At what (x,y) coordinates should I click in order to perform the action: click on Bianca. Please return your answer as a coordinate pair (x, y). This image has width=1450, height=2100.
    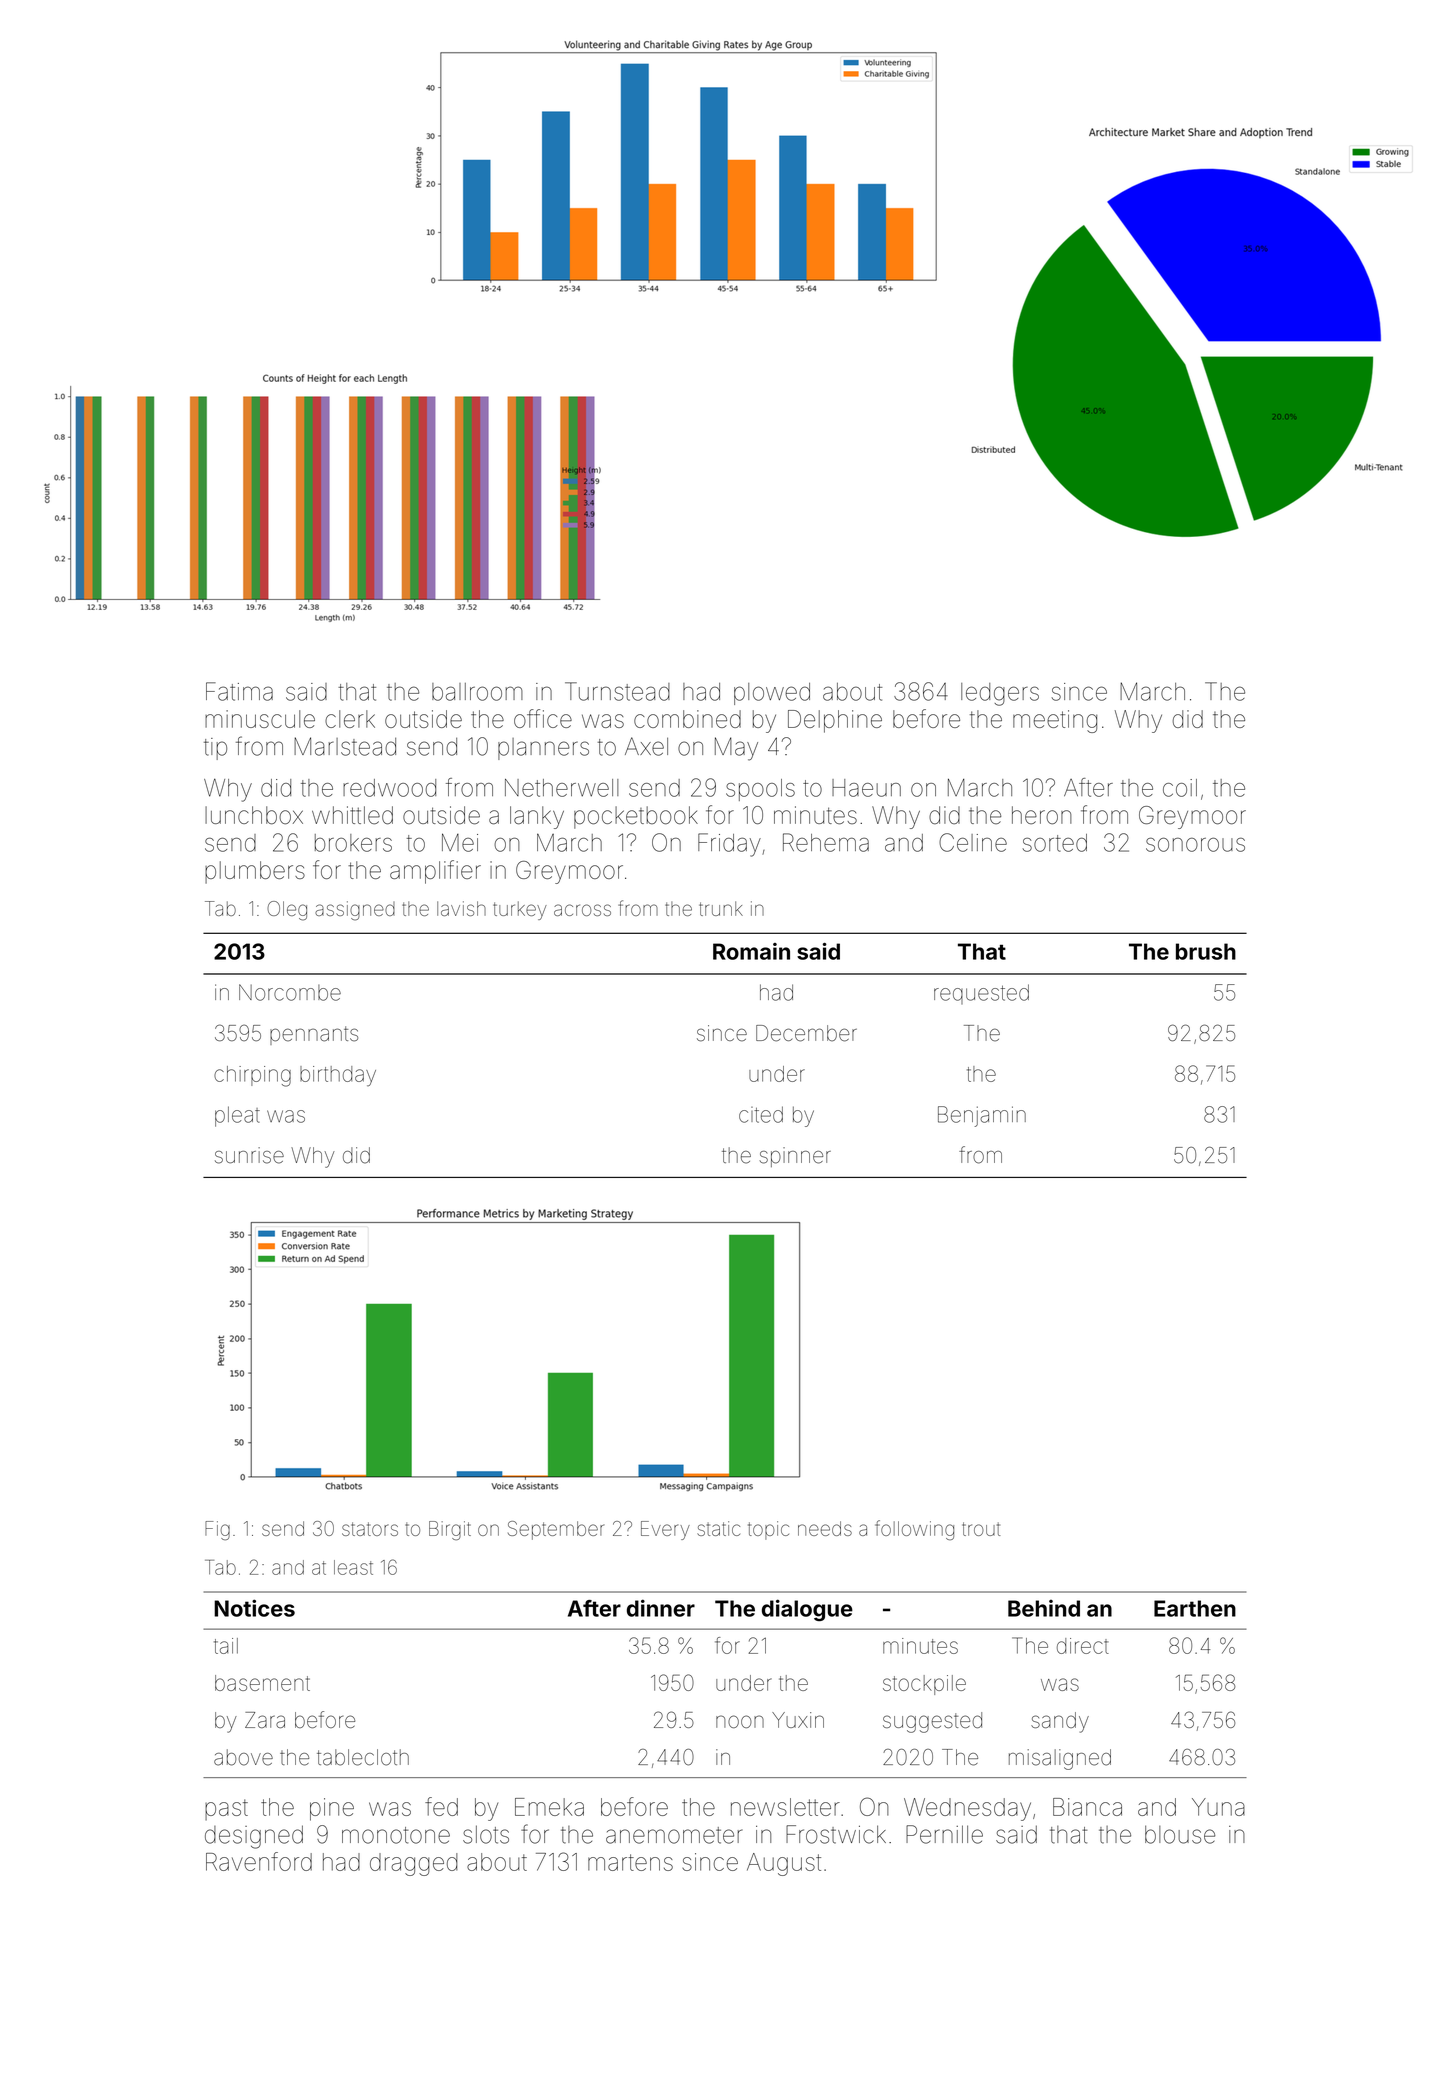
    Looking at the image, I should click on (1087, 1807).
